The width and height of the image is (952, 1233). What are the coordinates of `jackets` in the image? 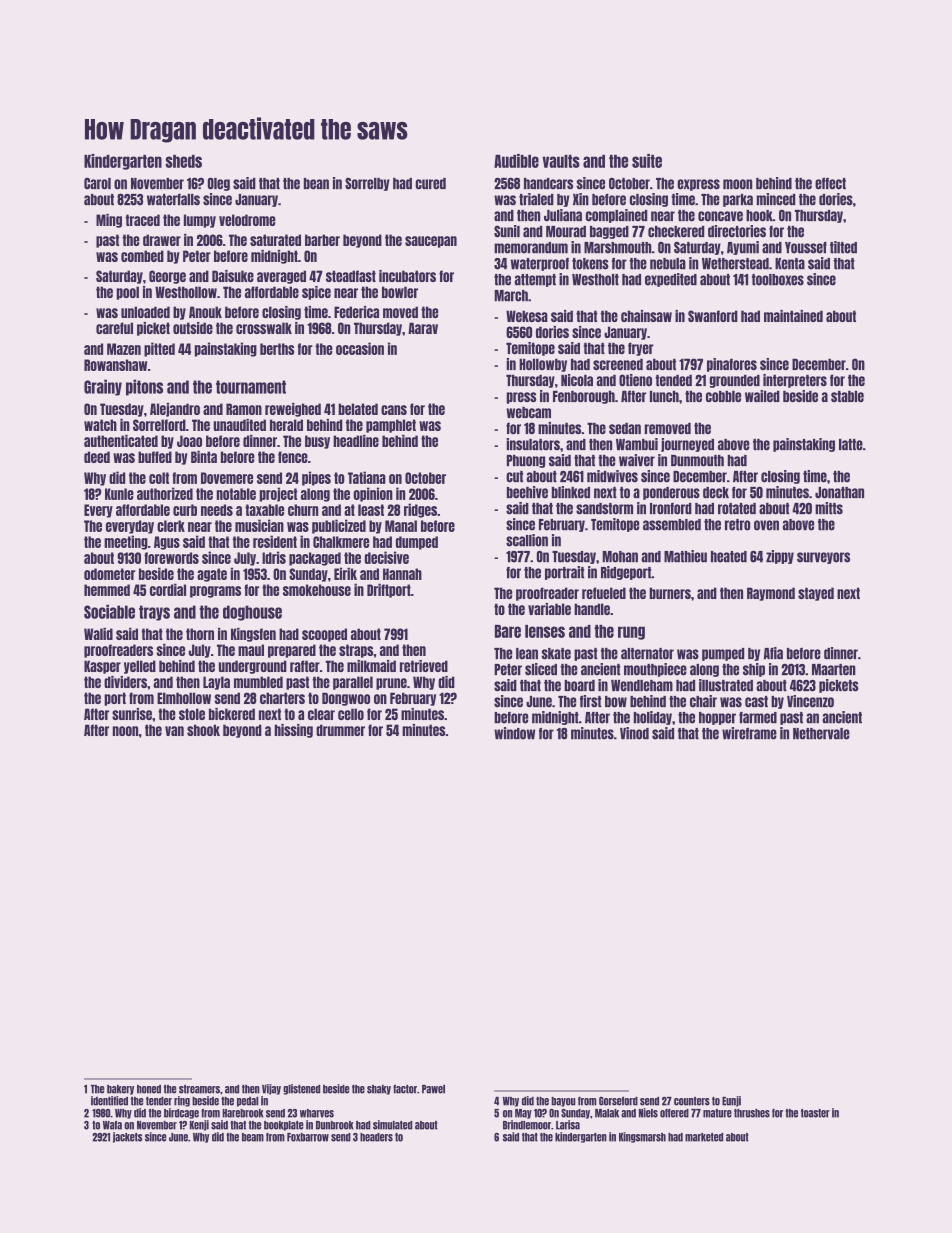 It's located at (127, 1137).
